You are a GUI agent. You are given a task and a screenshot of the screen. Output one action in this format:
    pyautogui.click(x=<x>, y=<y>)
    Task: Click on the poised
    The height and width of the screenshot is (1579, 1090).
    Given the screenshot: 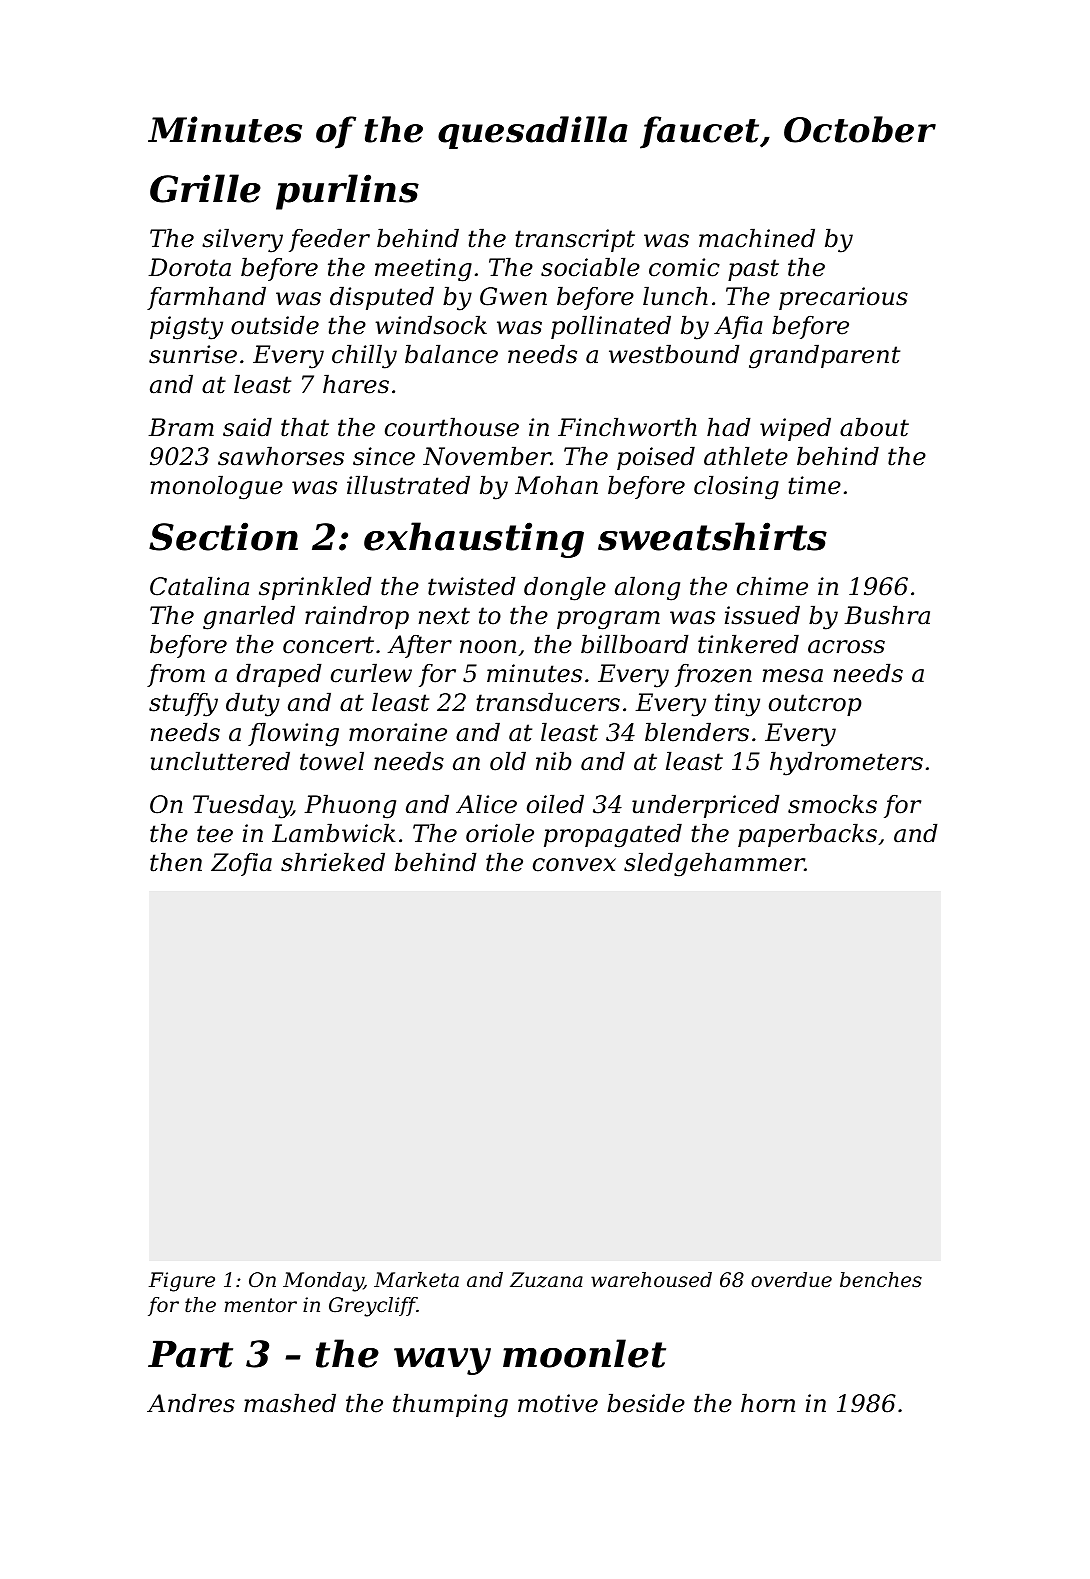 What is the action you would take?
    pyautogui.click(x=656, y=458)
